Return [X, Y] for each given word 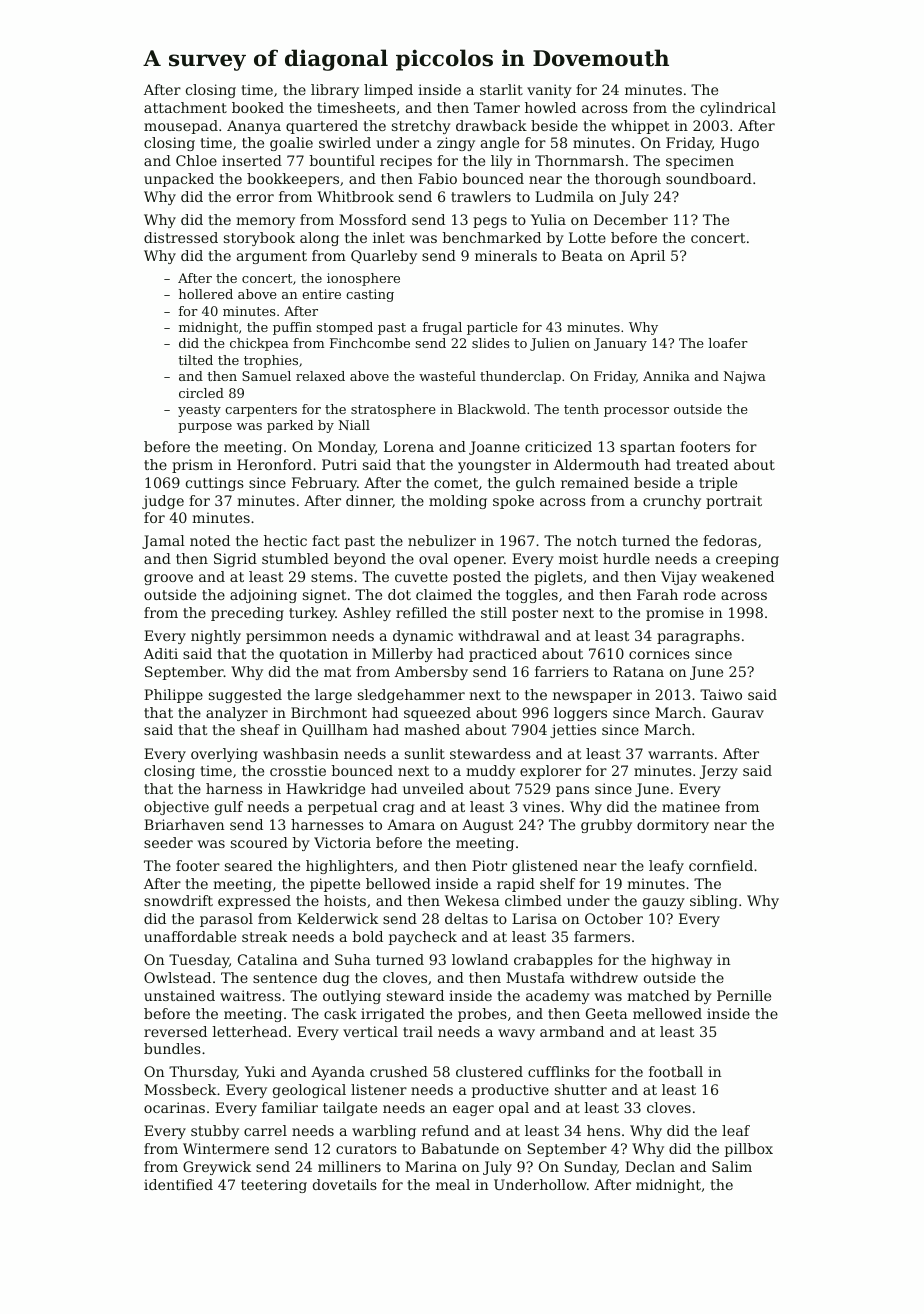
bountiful [342, 160]
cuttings [215, 484]
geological [309, 1091]
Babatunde [460, 1148]
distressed [181, 237]
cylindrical [738, 109]
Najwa [745, 377]
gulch [535, 484]
